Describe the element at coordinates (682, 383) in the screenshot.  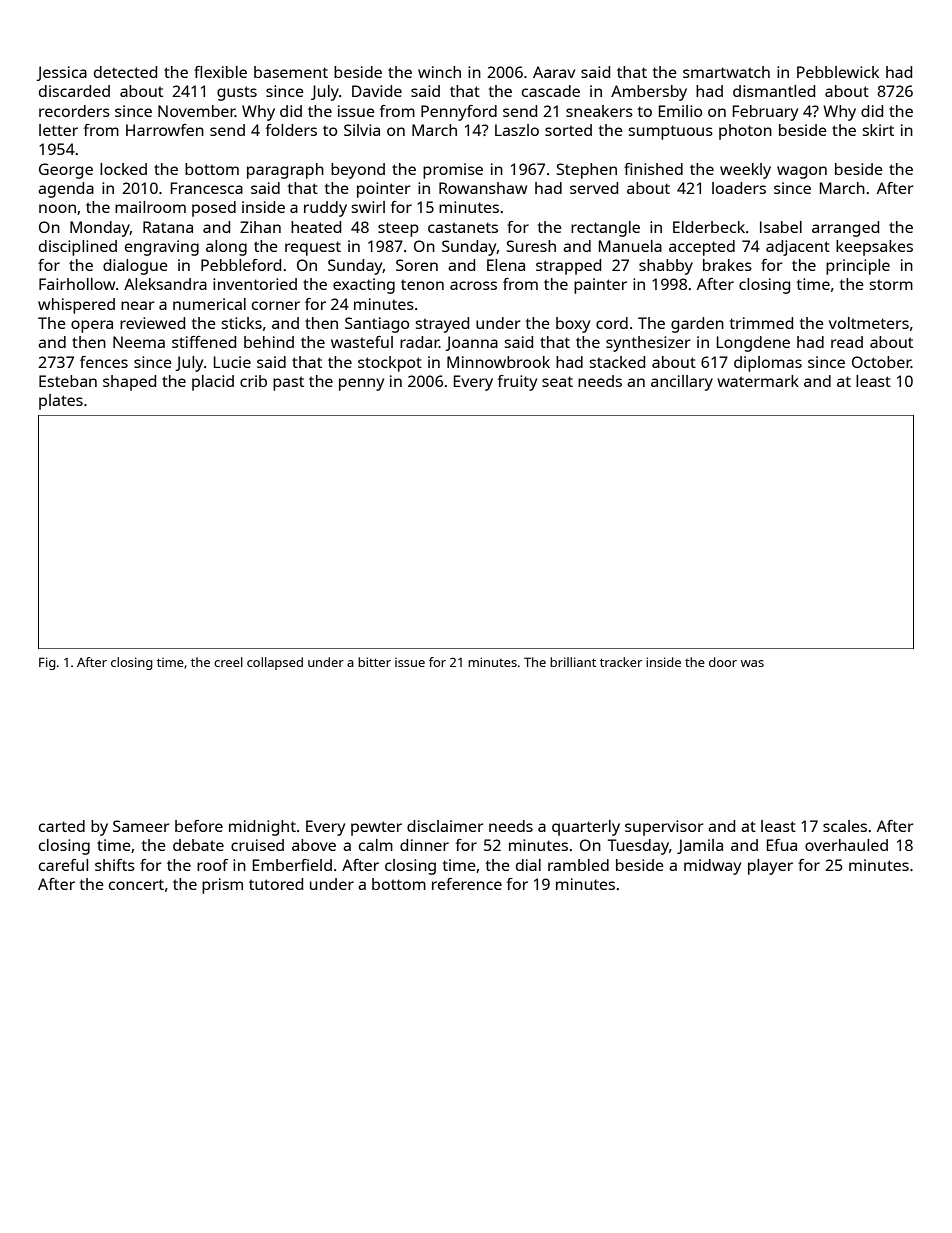
I see `ancillary` at that location.
